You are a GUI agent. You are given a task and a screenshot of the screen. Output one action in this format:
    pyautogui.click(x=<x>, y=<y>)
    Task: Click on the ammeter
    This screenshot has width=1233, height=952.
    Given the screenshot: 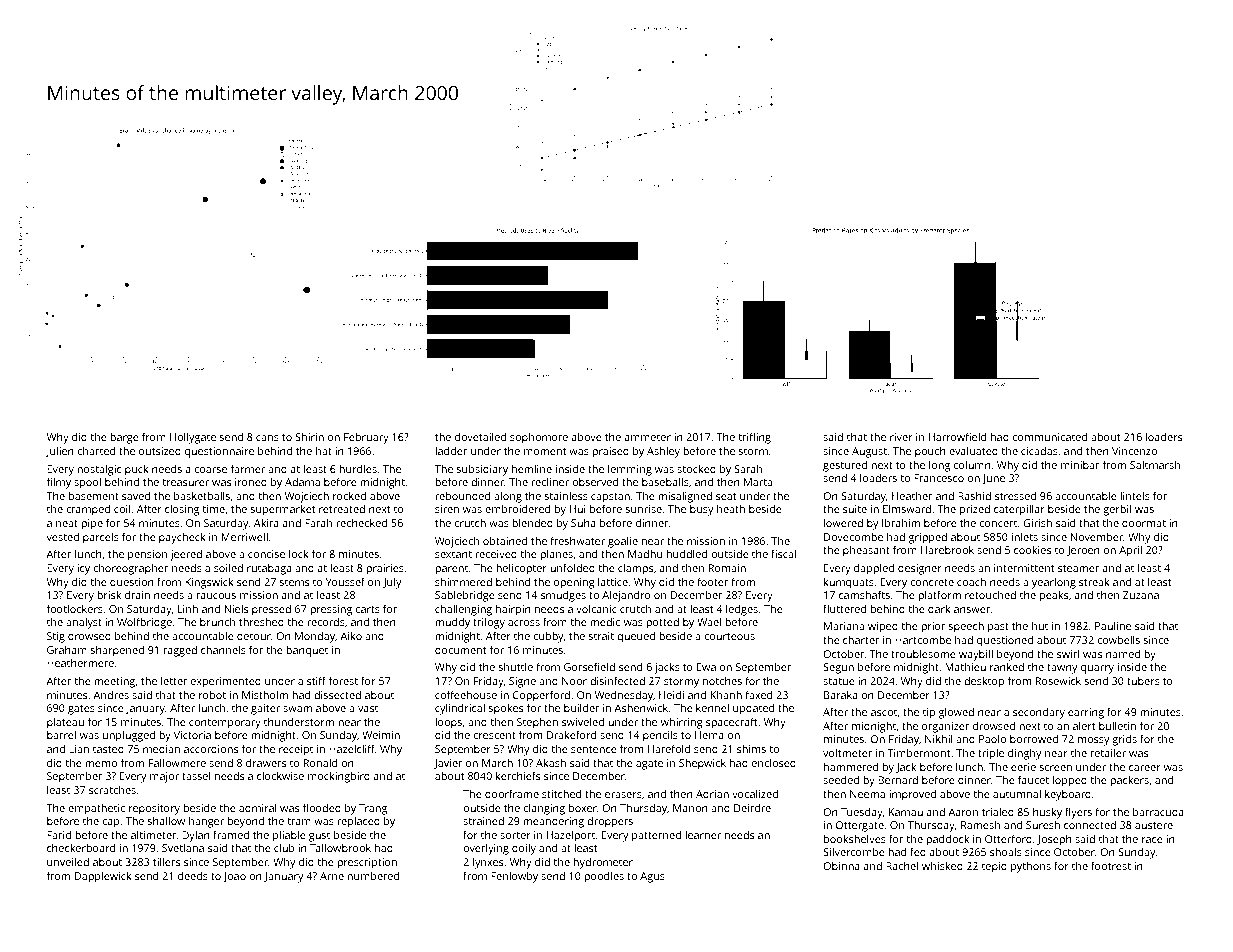 What is the action you would take?
    pyautogui.click(x=648, y=437)
